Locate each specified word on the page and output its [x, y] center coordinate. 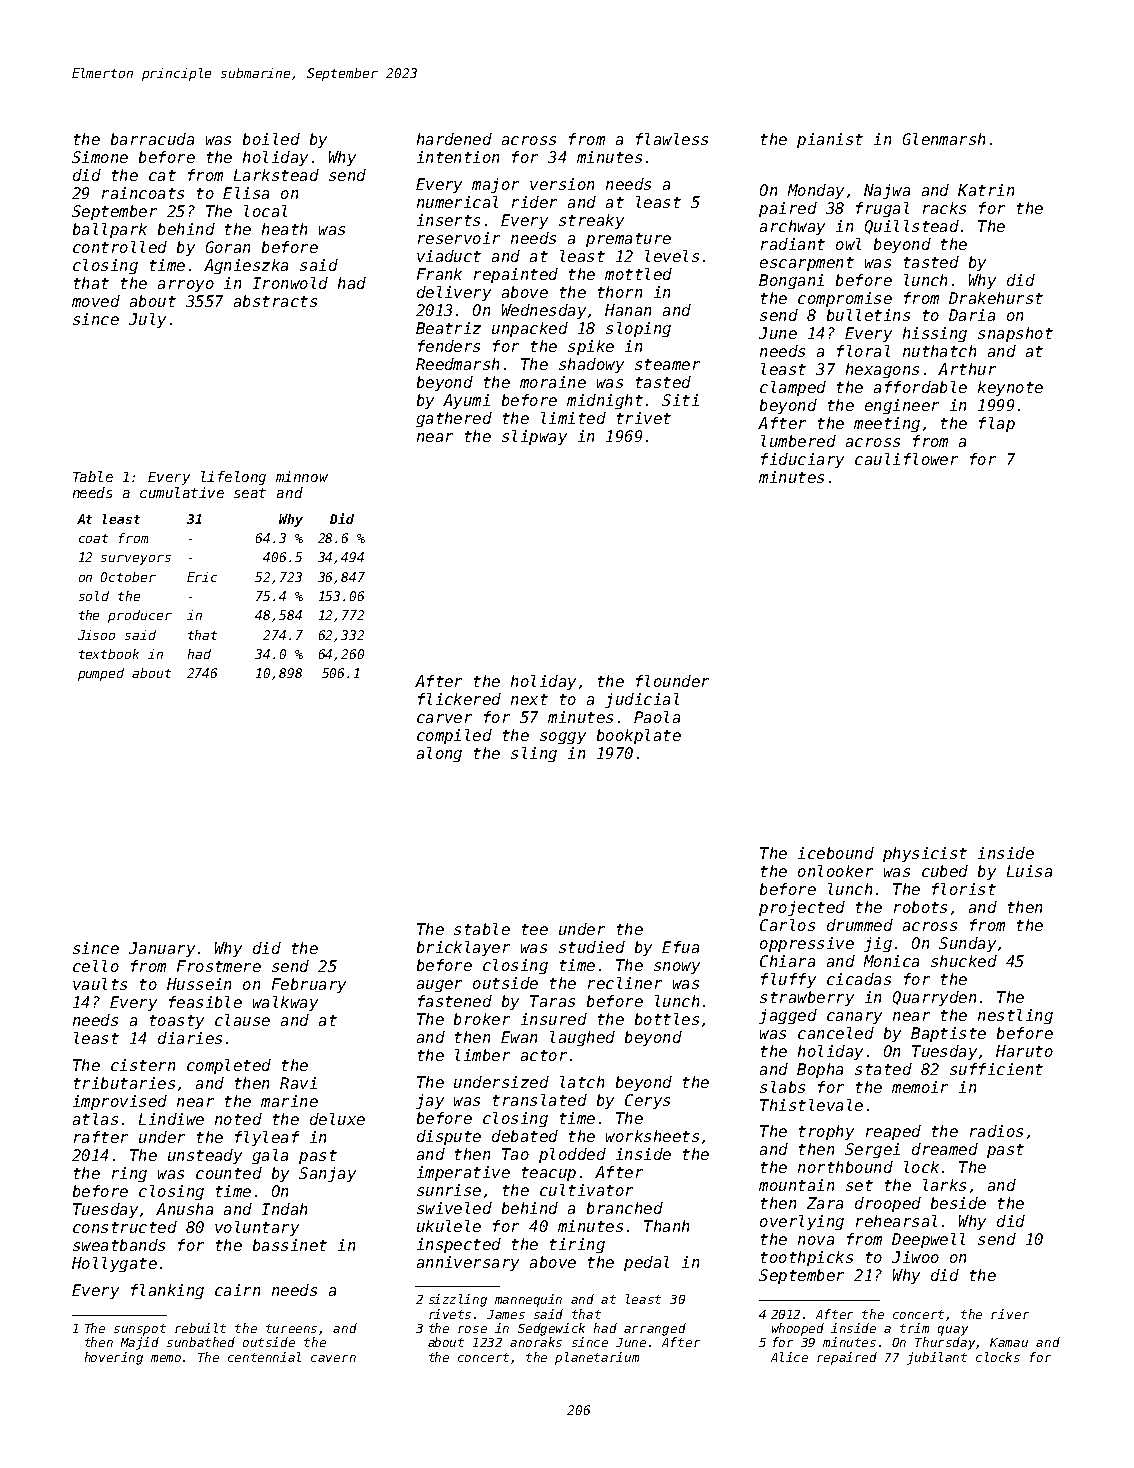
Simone [100, 157]
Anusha [184, 1209]
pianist [830, 140]
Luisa [1029, 871]
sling [534, 754]
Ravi [298, 1083]
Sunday [967, 944]
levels [672, 256]
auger [439, 986]
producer [140, 616]
